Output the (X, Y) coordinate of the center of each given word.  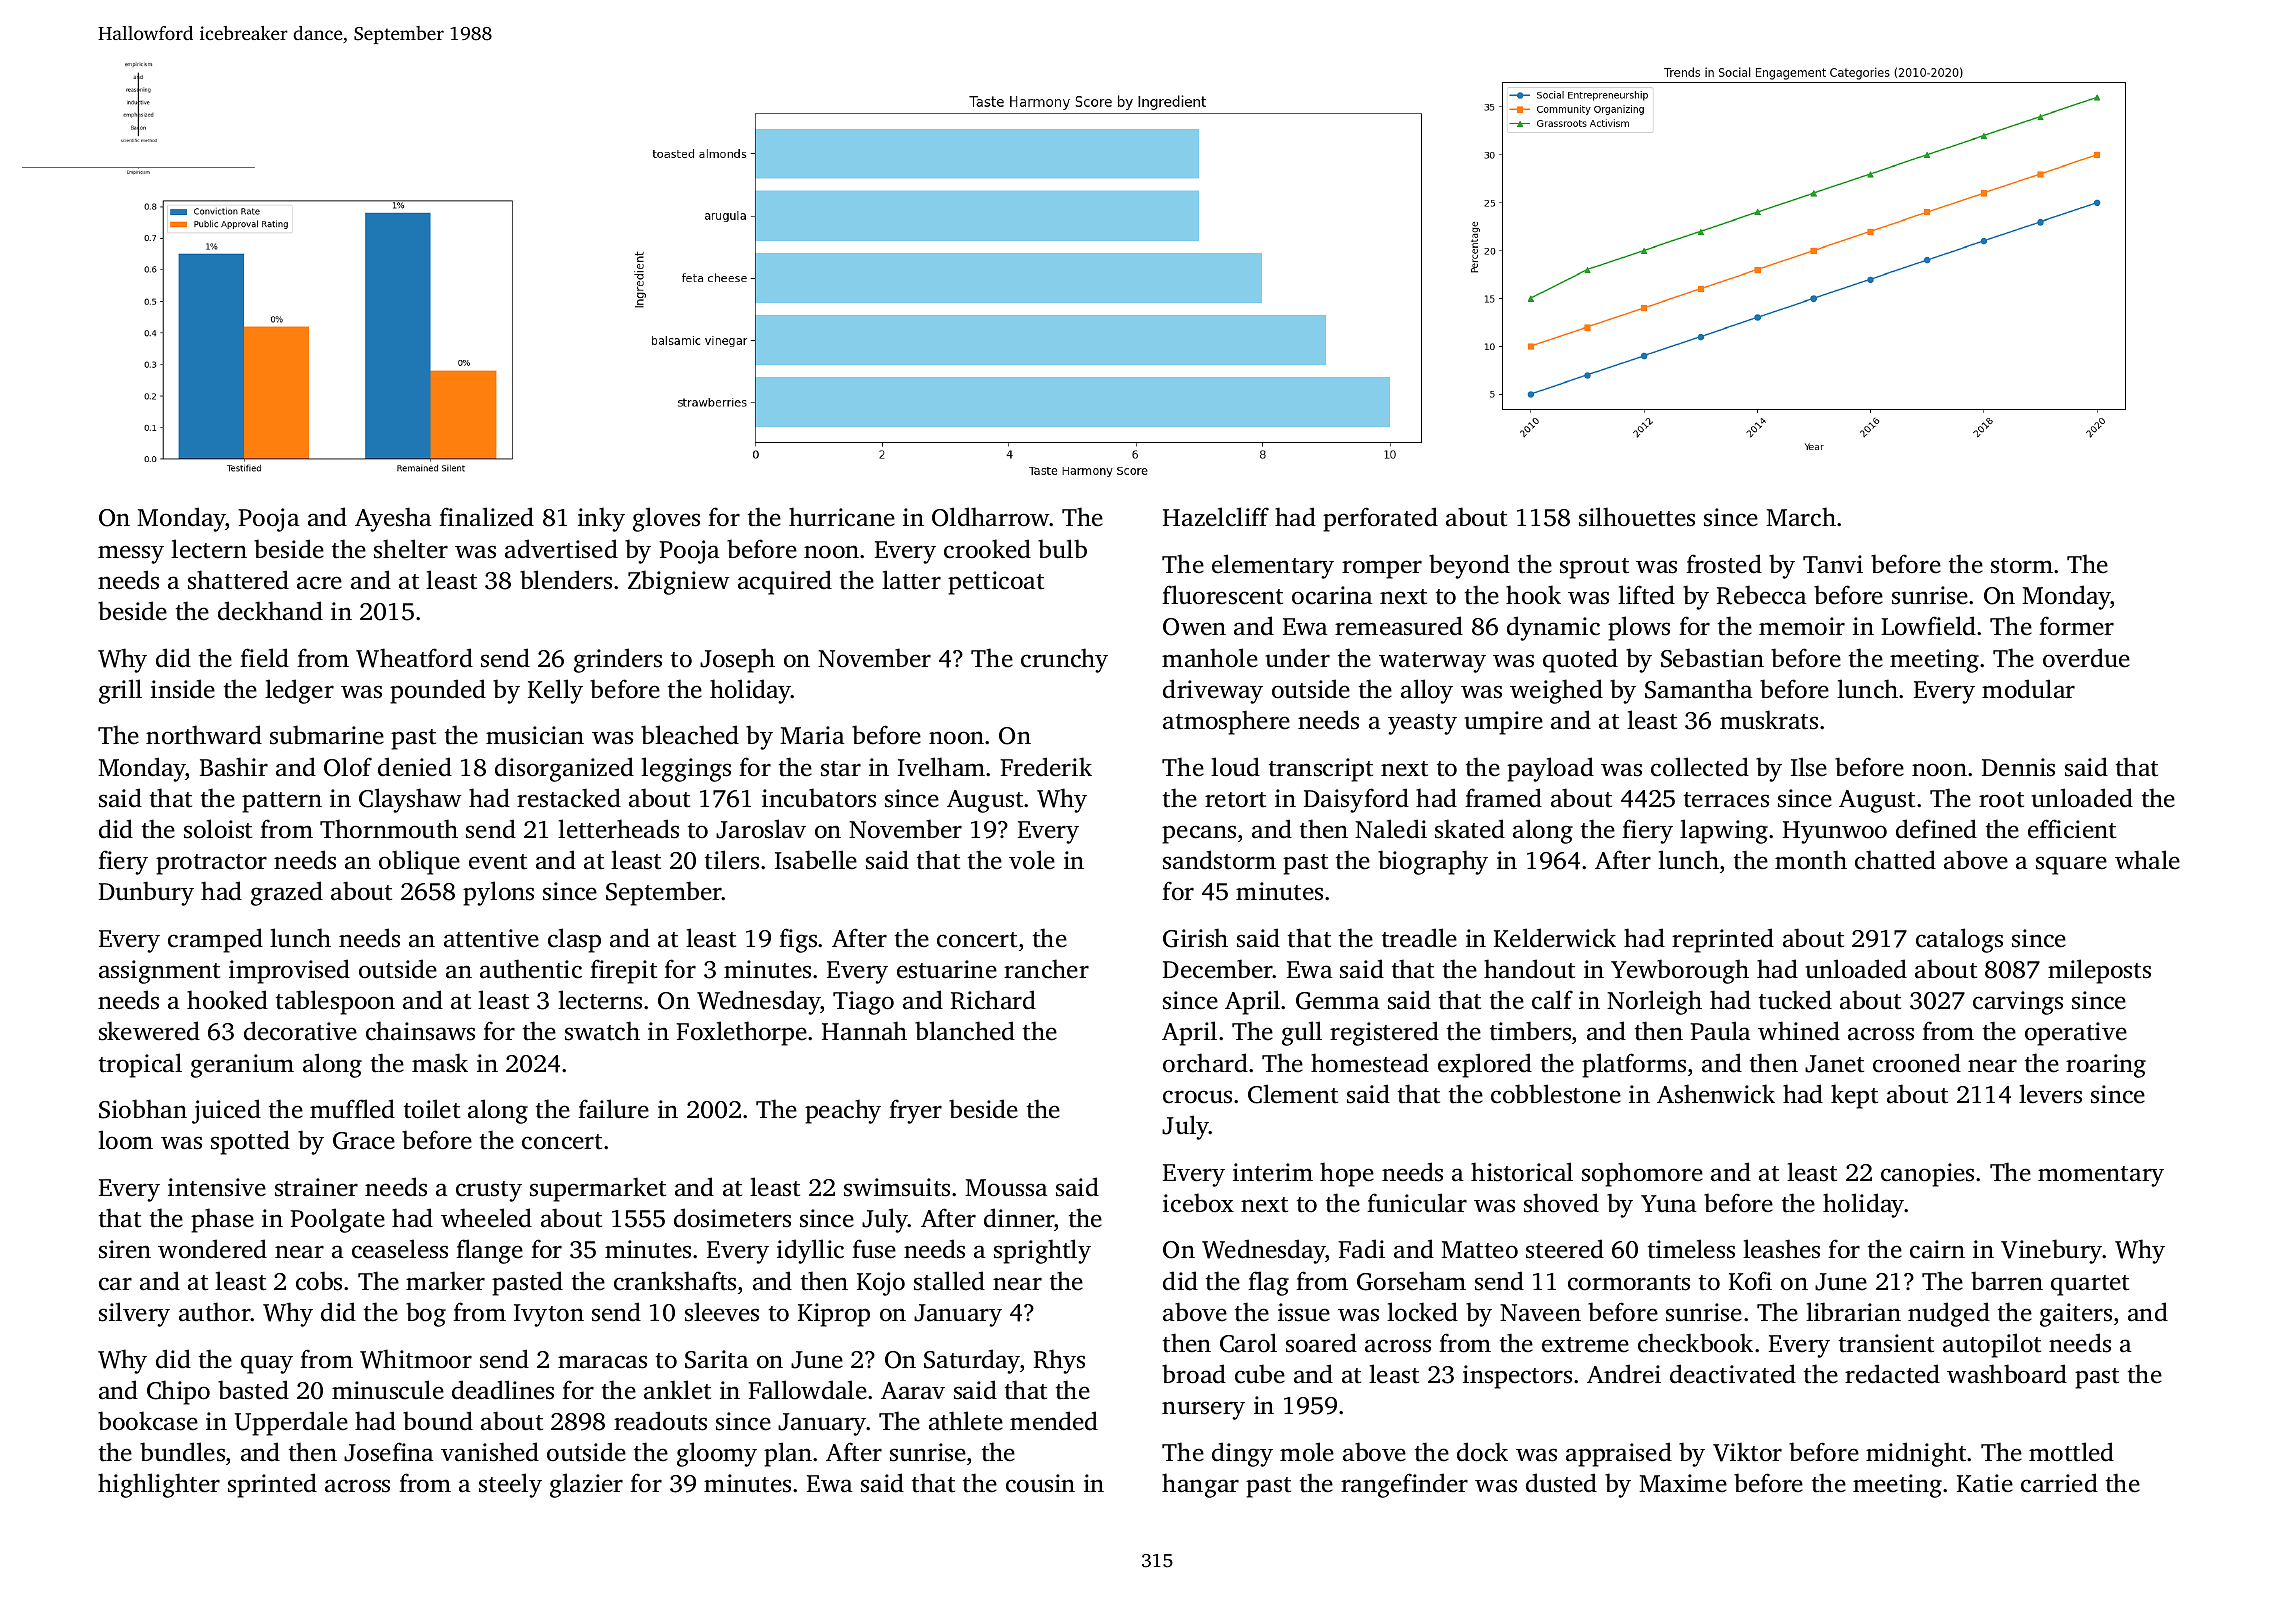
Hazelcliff (1216, 517)
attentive (491, 938)
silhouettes (1637, 517)
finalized (486, 517)
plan (788, 1454)
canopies (1927, 1175)
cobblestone (1556, 1094)
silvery (134, 1314)
